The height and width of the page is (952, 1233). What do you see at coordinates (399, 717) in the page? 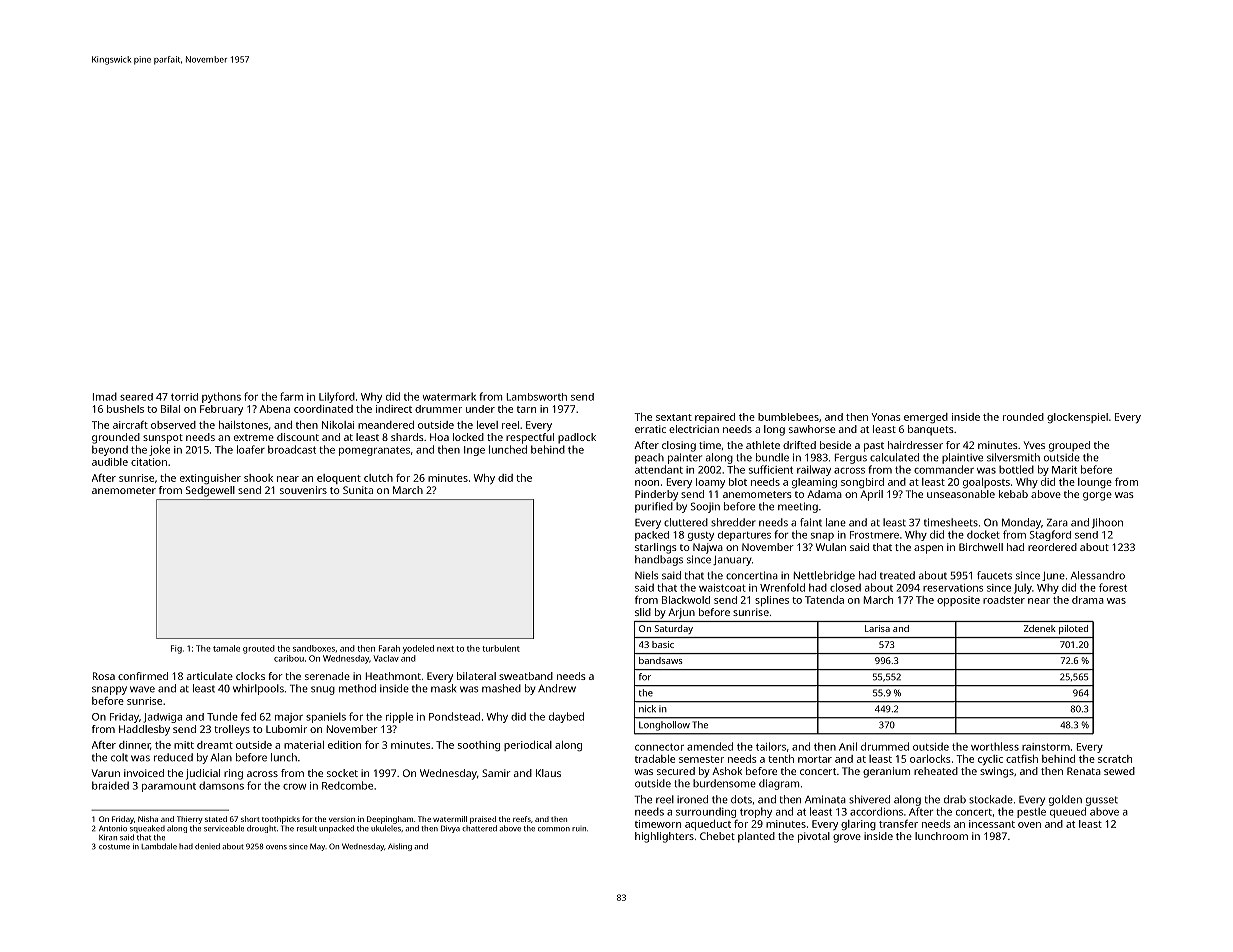
I see `ripple` at bounding box center [399, 717].
